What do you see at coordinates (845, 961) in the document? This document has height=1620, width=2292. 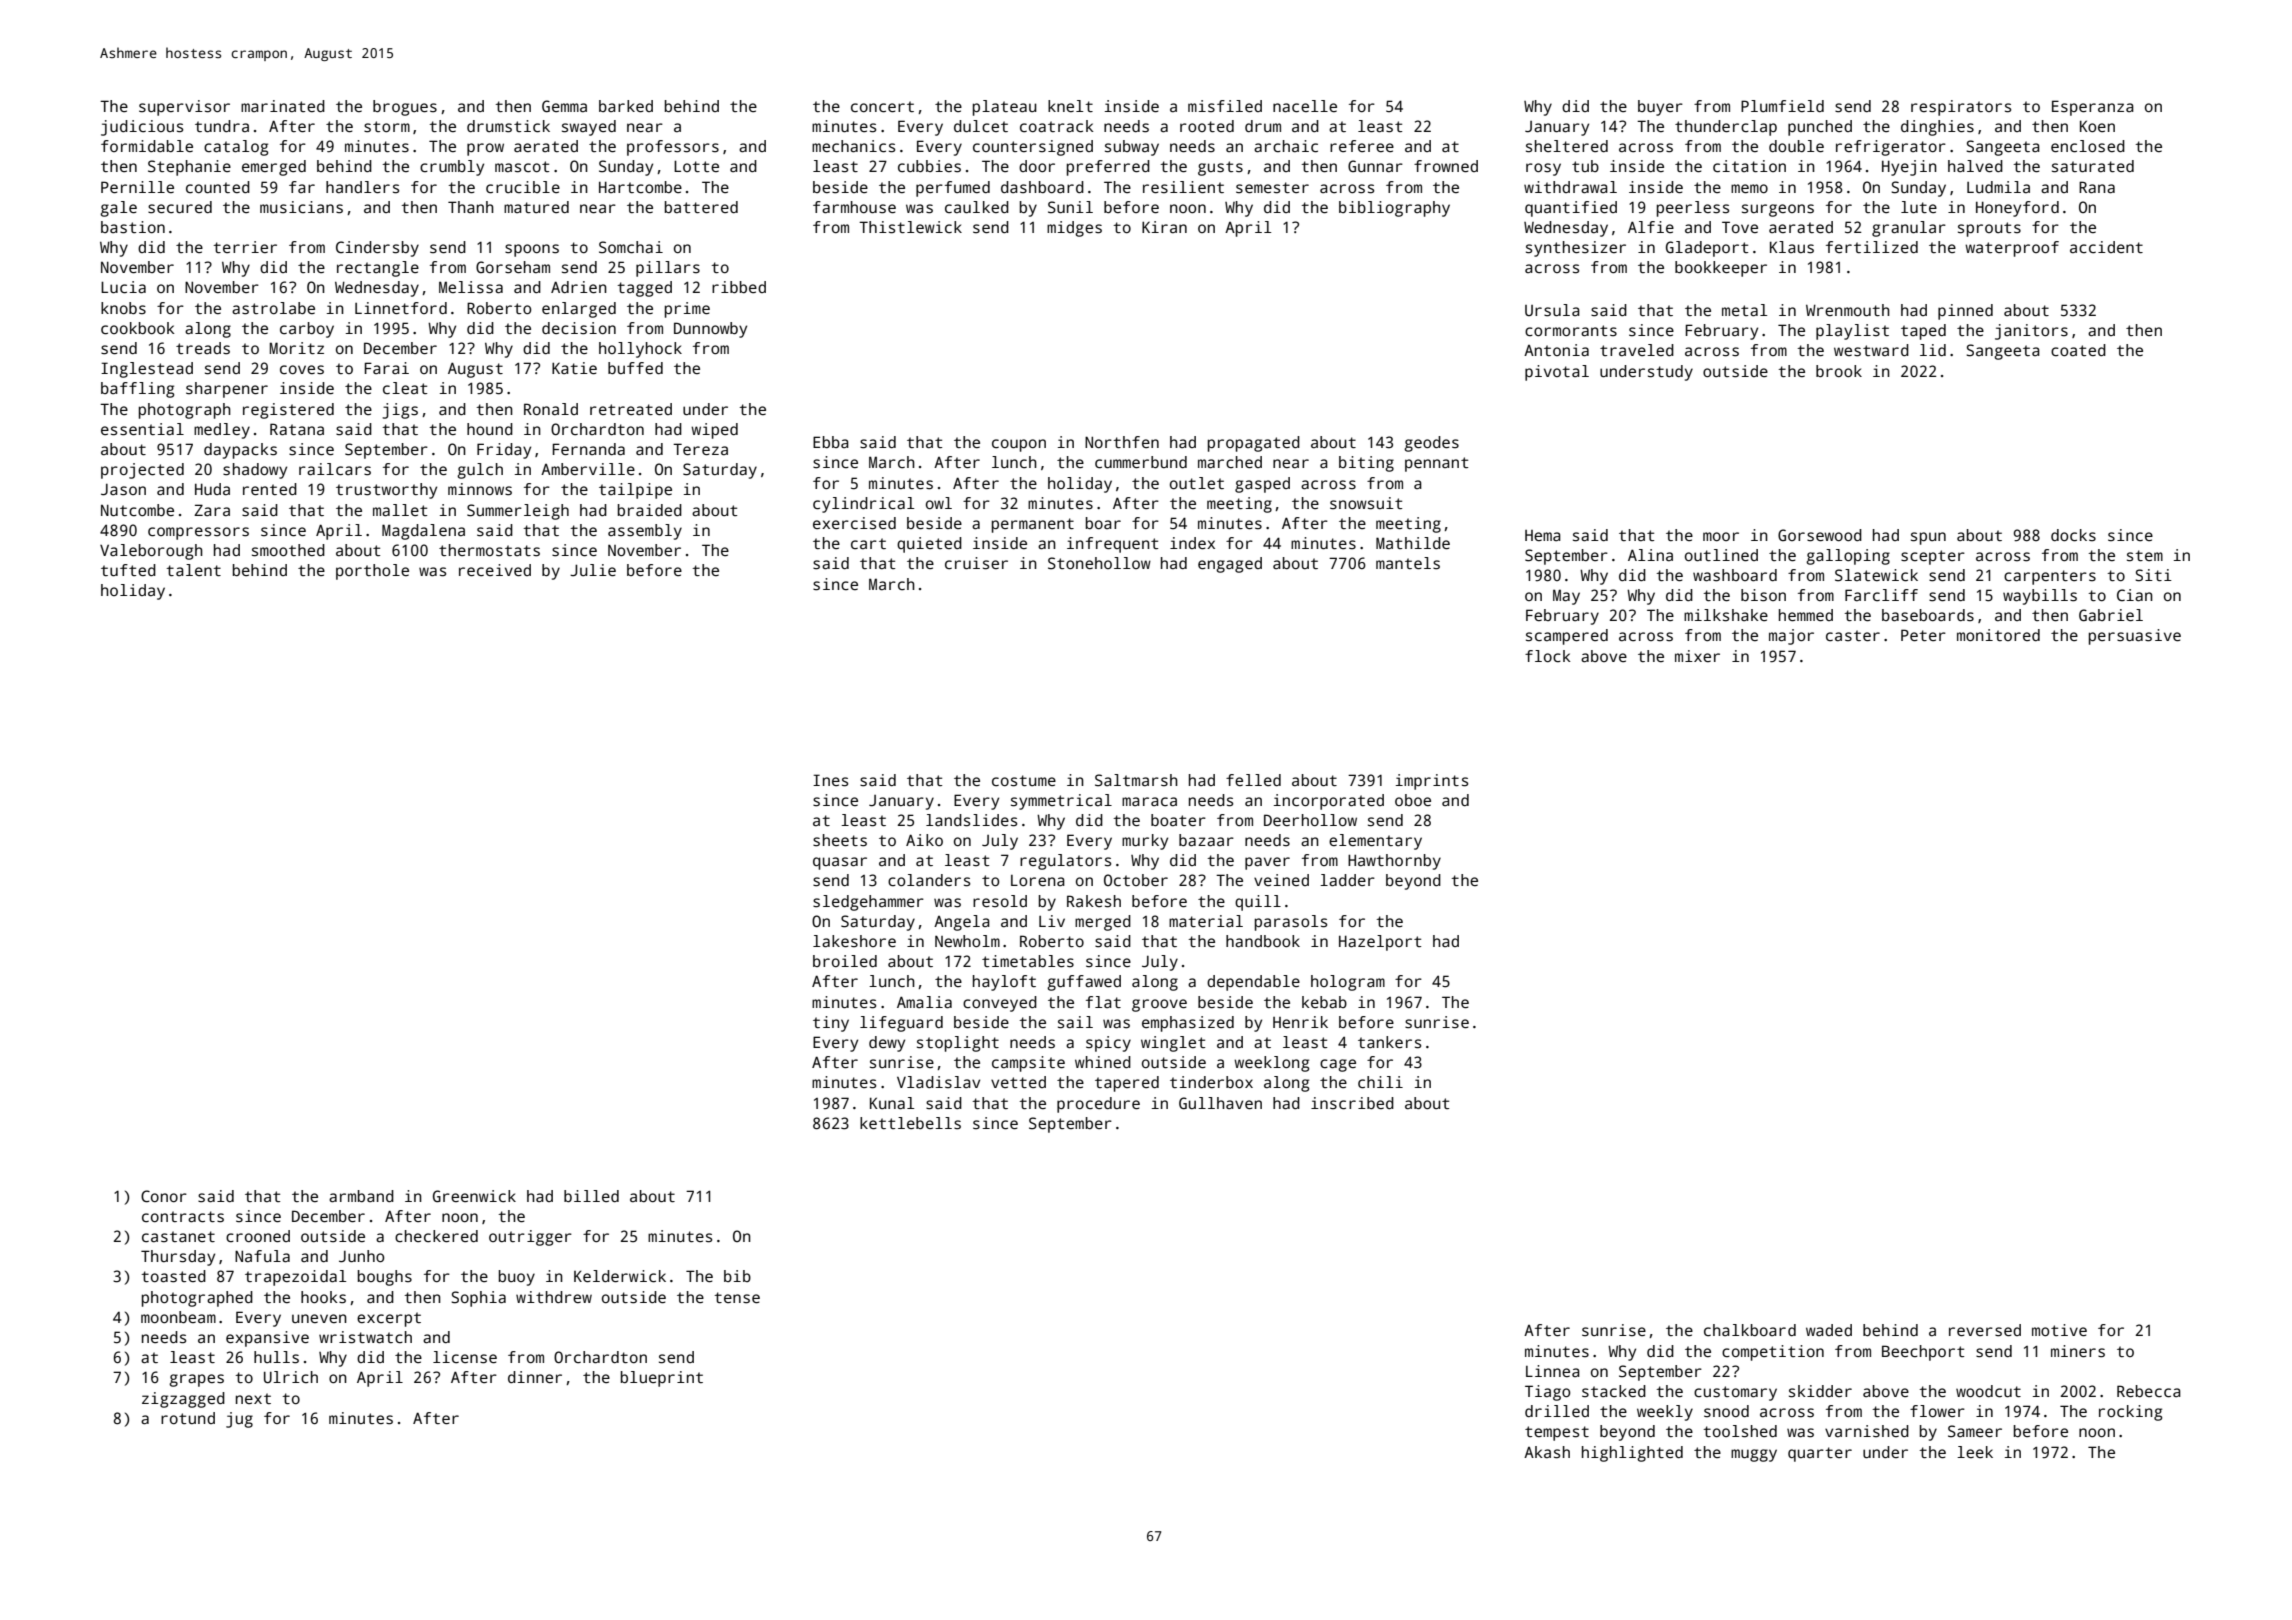 I see `broiled` at bounding box center [845, 961].
